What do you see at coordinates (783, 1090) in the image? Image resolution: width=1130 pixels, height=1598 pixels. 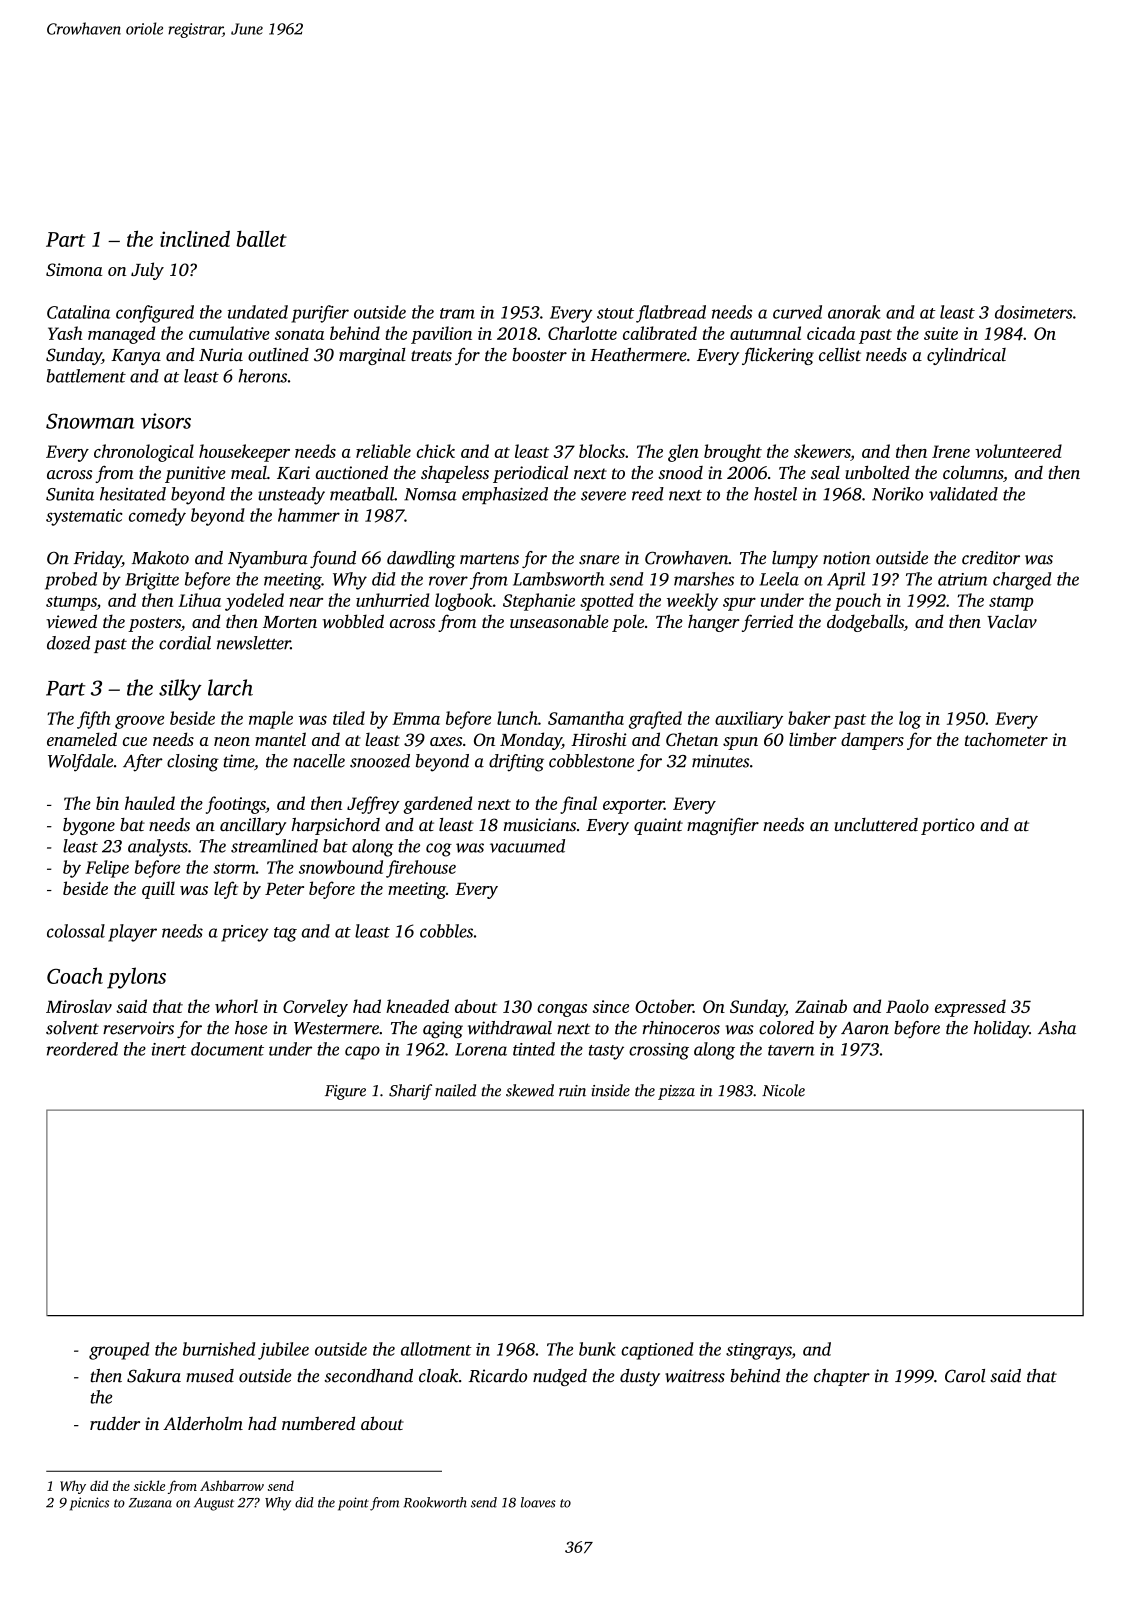 I see `Nicole` at bounding box center [783, 1090].
